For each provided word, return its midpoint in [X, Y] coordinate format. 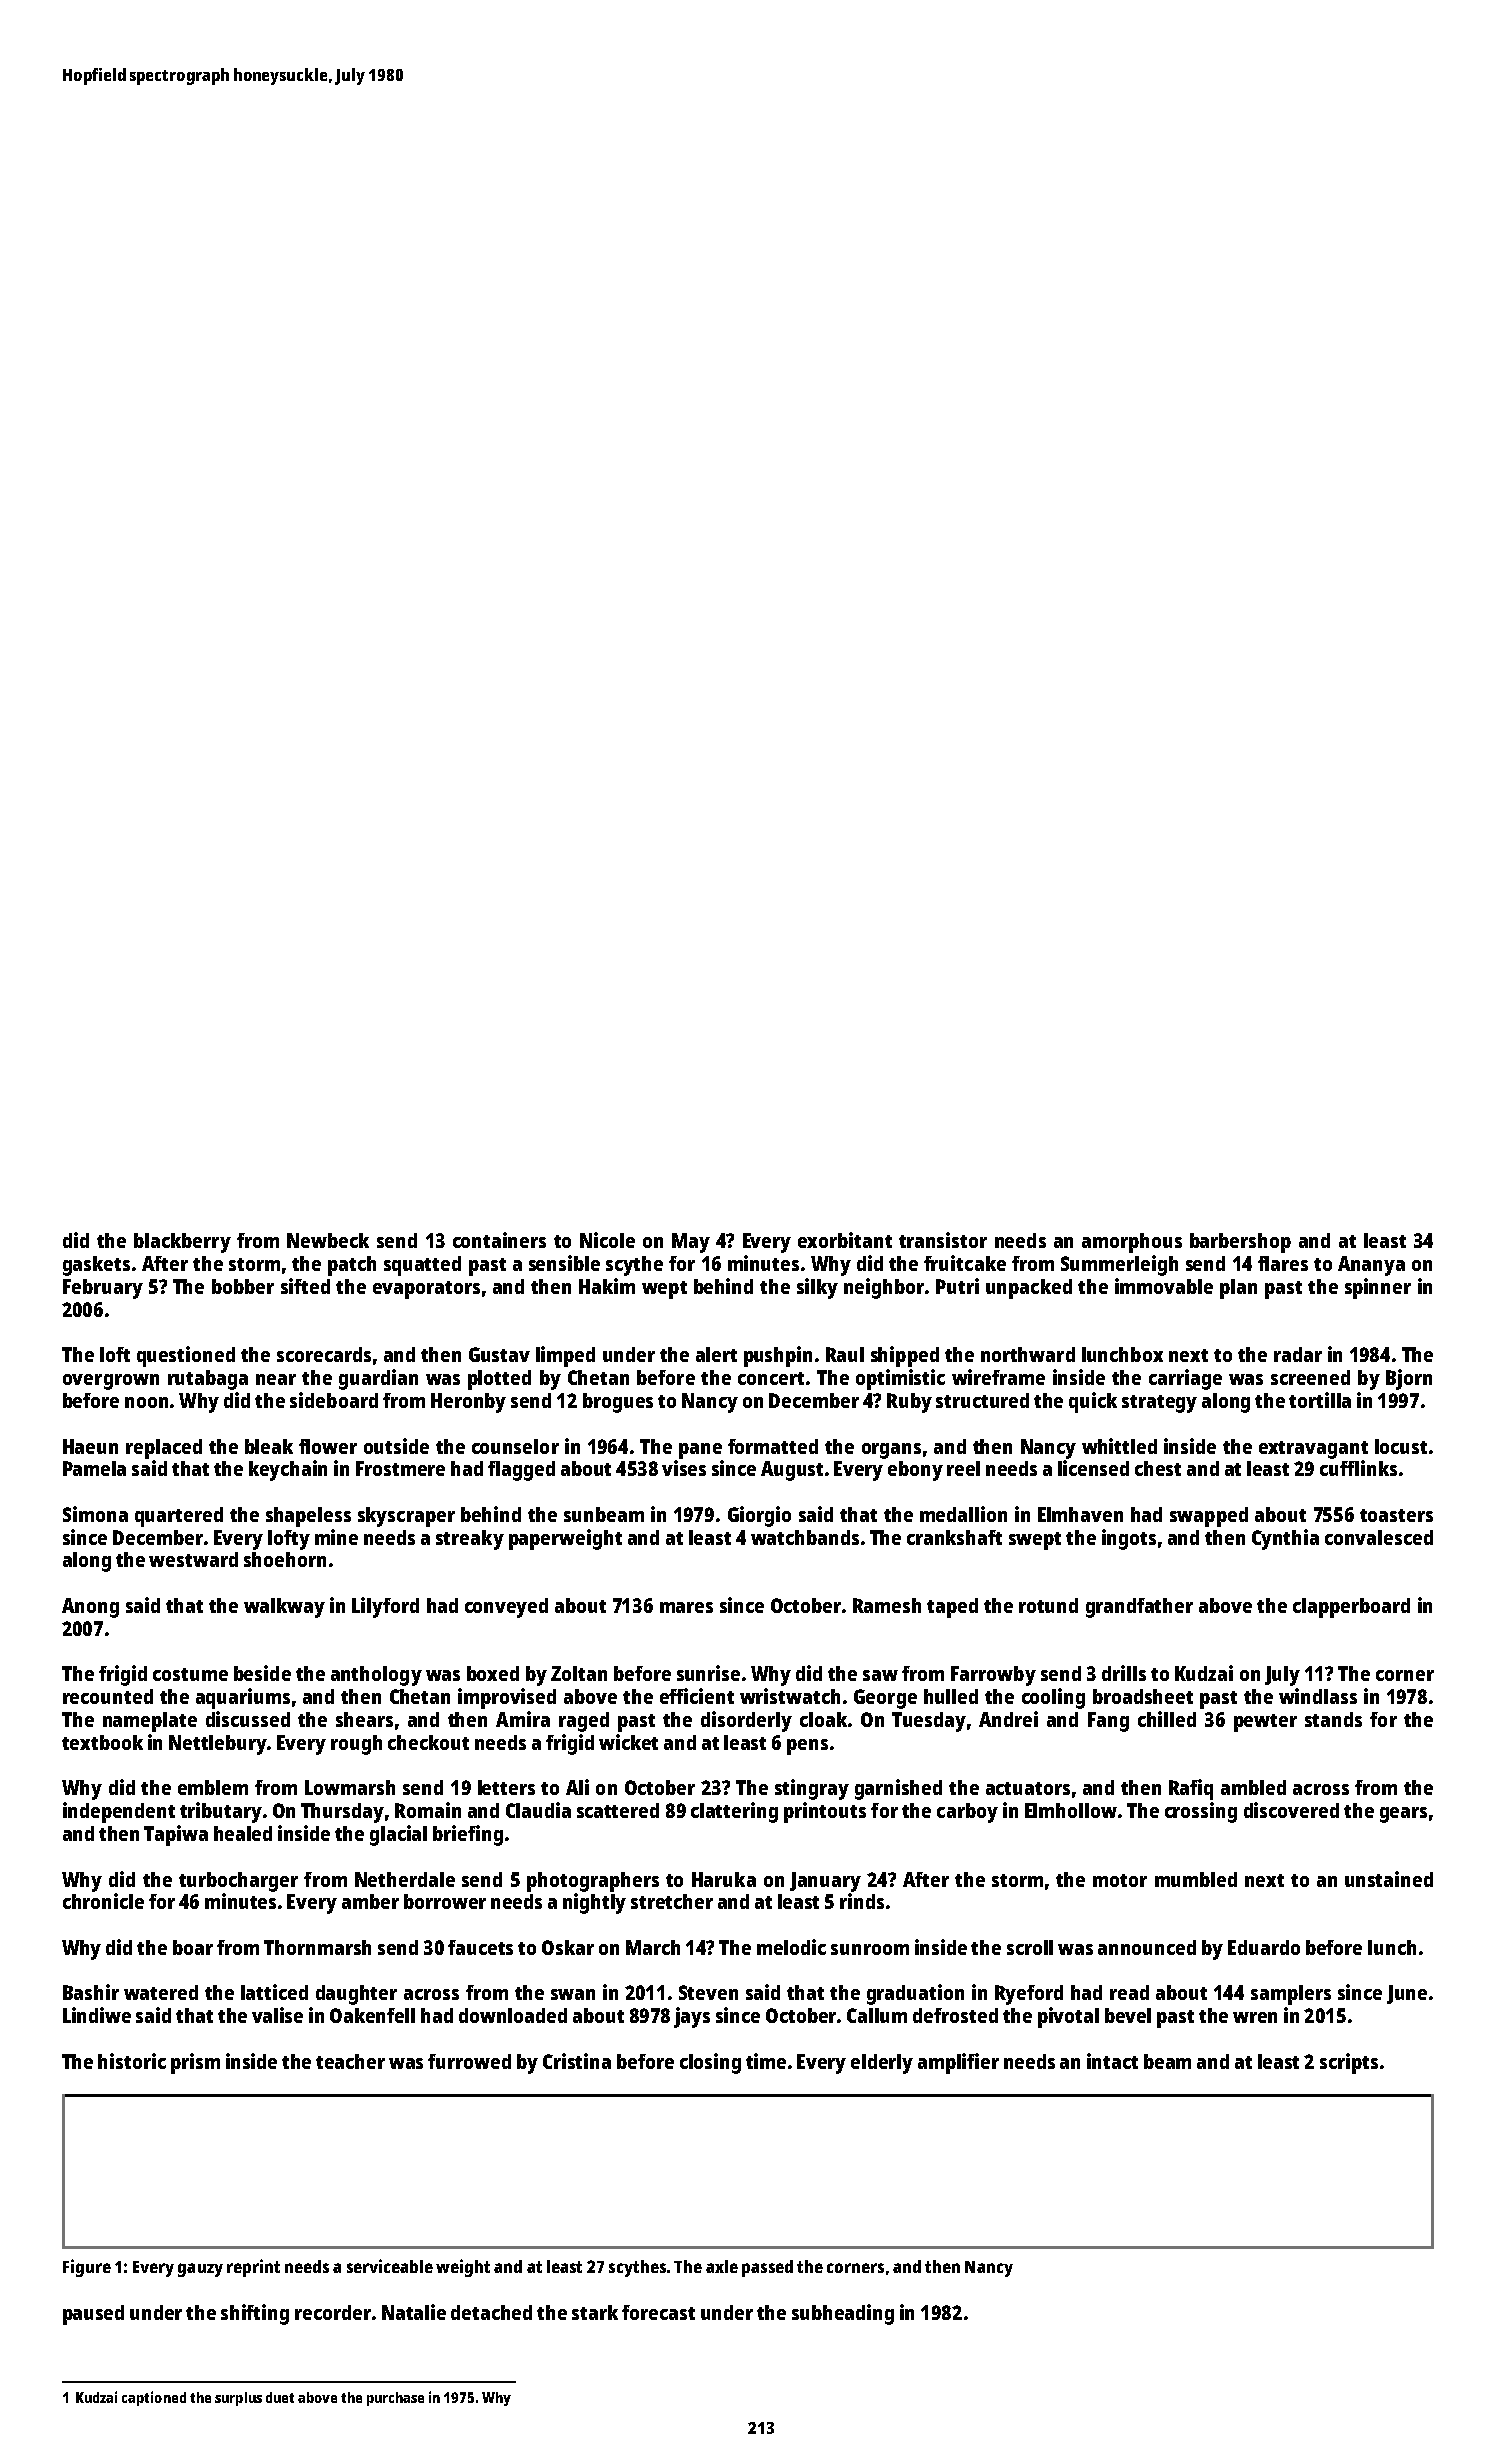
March [653, 1947]
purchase [395, 2399]
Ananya [1371, 1266]
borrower [445, 1901]
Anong [90, 1608]
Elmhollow [1071, 1810]
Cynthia [1285, 1539]
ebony [915, 1471]
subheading [843, 2314]
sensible [564, 1263]
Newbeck [328, 1240]
